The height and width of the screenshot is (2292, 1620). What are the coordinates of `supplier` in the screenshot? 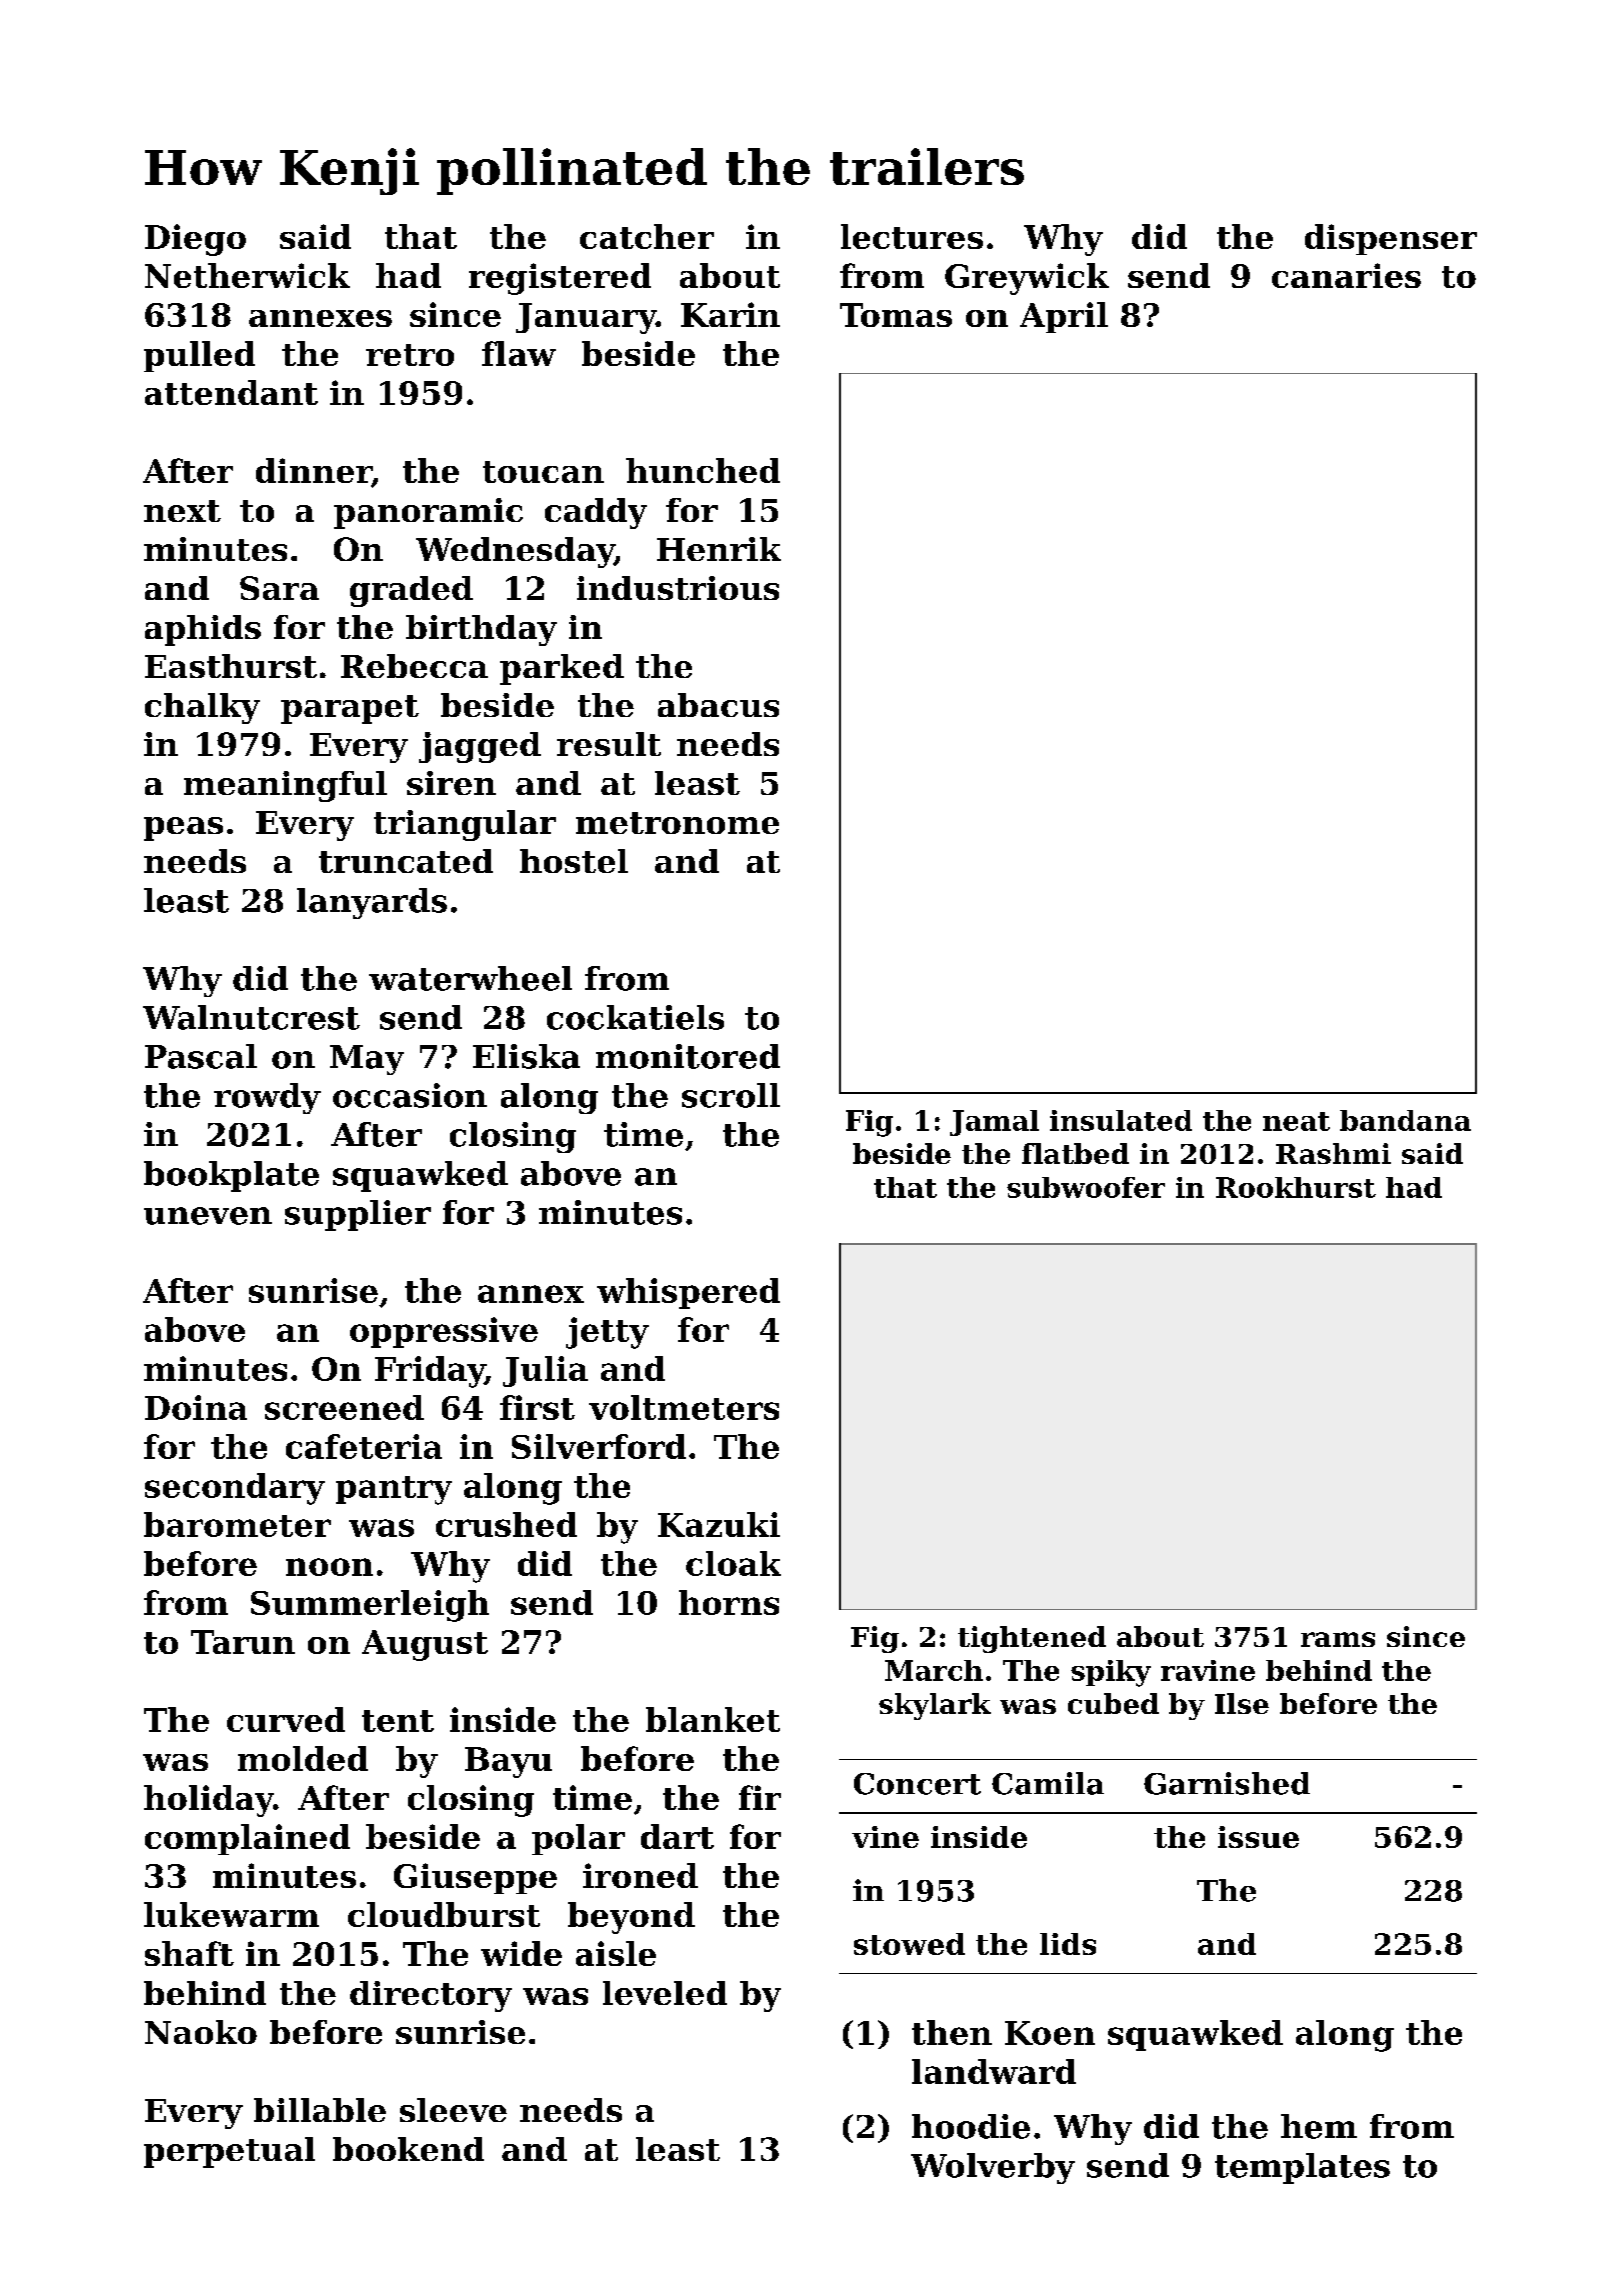 It's located at (358, 1215).
